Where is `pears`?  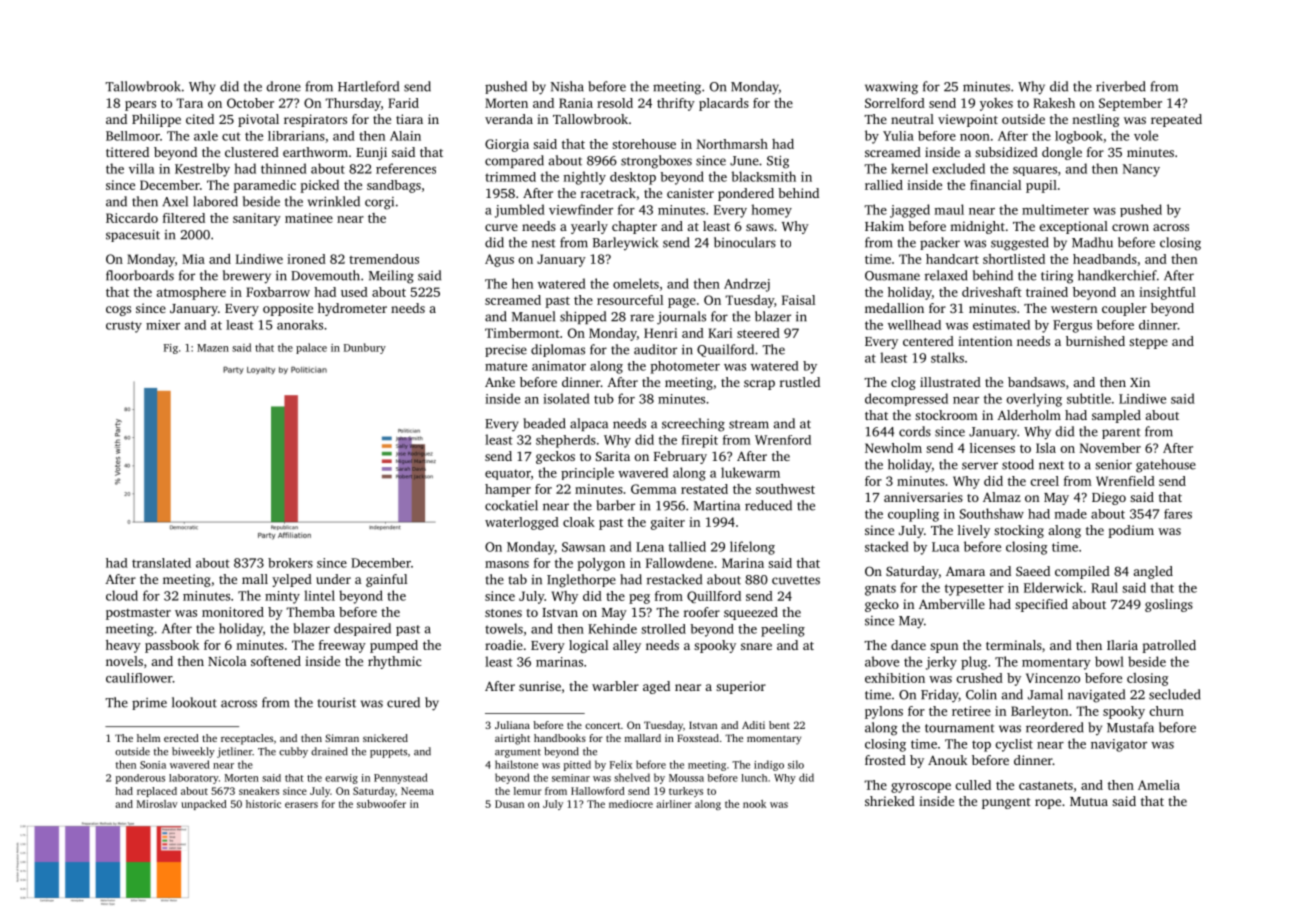
pears is located at coordinates (140, 106).
